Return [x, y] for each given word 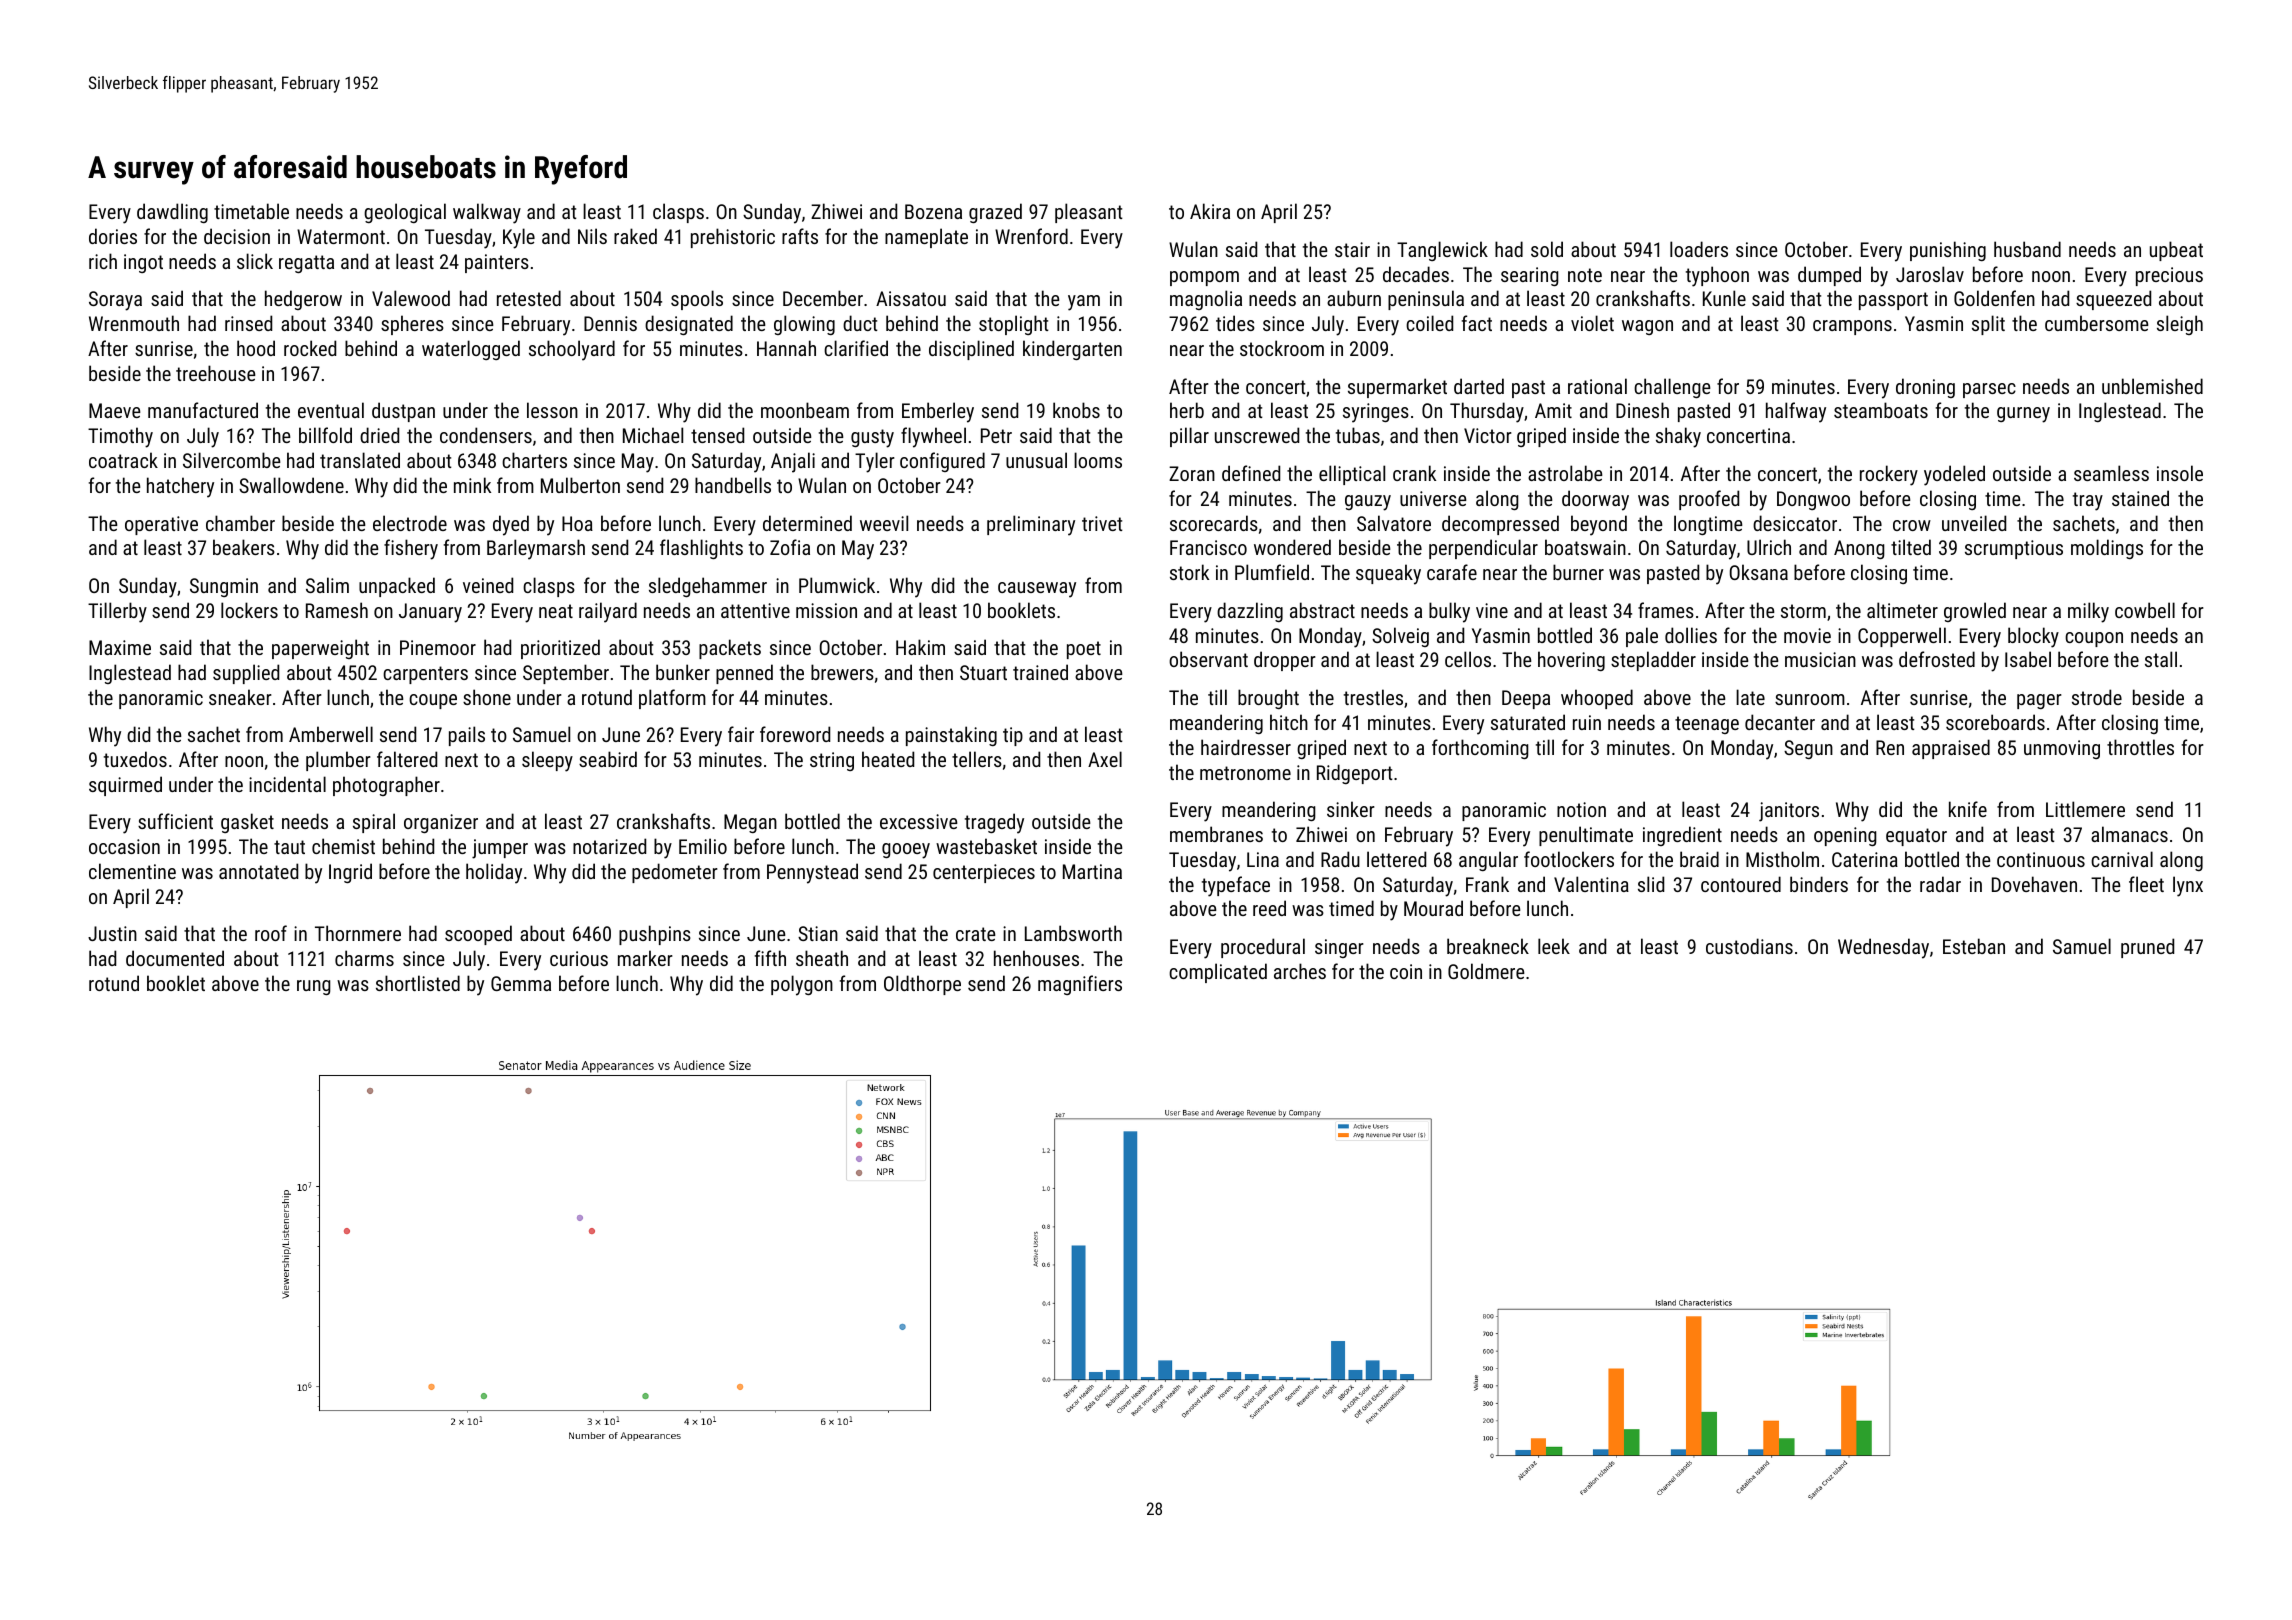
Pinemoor [438, 647]
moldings [2107, 549]
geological [405, 213]
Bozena [933, 211]
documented [175, 958]
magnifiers [1080, 985]
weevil [884, 523]
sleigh [2180, 325]
